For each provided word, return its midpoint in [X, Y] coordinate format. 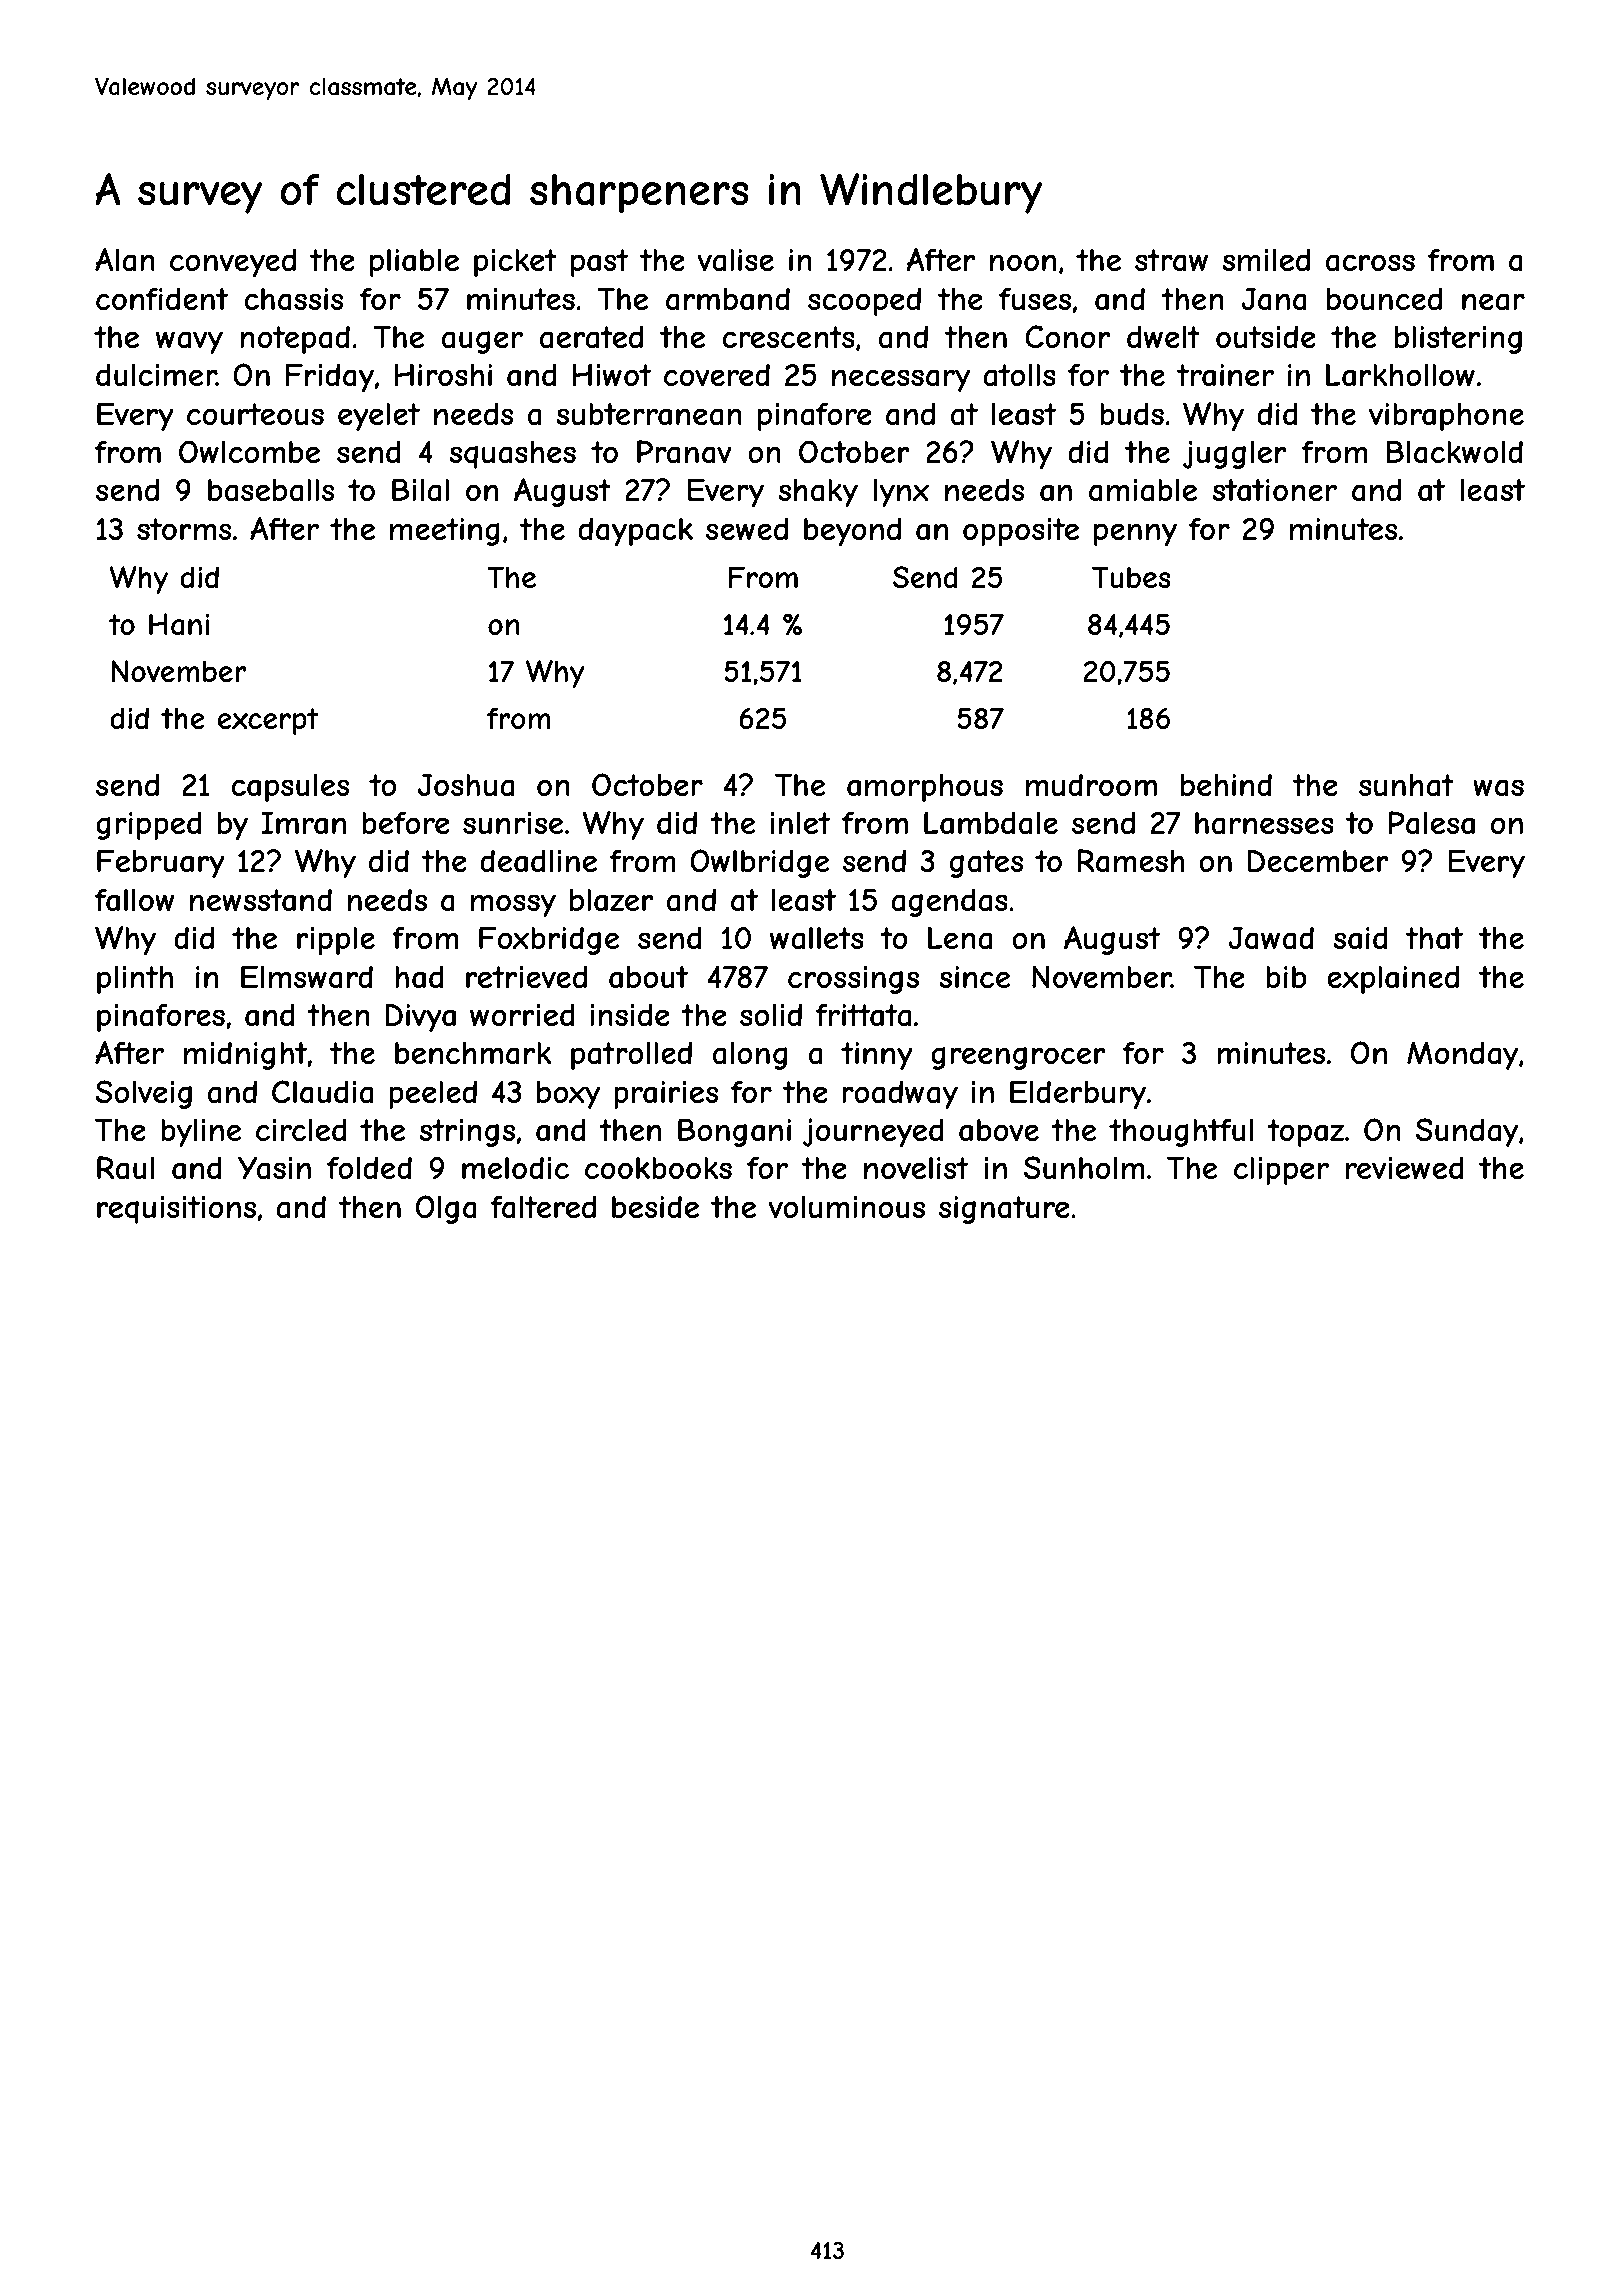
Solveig [143, 1094]
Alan [125, 260]
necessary [901, 380]
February [161, 863]
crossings [853, 980]
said [1360, 938]
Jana [1274, 299]
